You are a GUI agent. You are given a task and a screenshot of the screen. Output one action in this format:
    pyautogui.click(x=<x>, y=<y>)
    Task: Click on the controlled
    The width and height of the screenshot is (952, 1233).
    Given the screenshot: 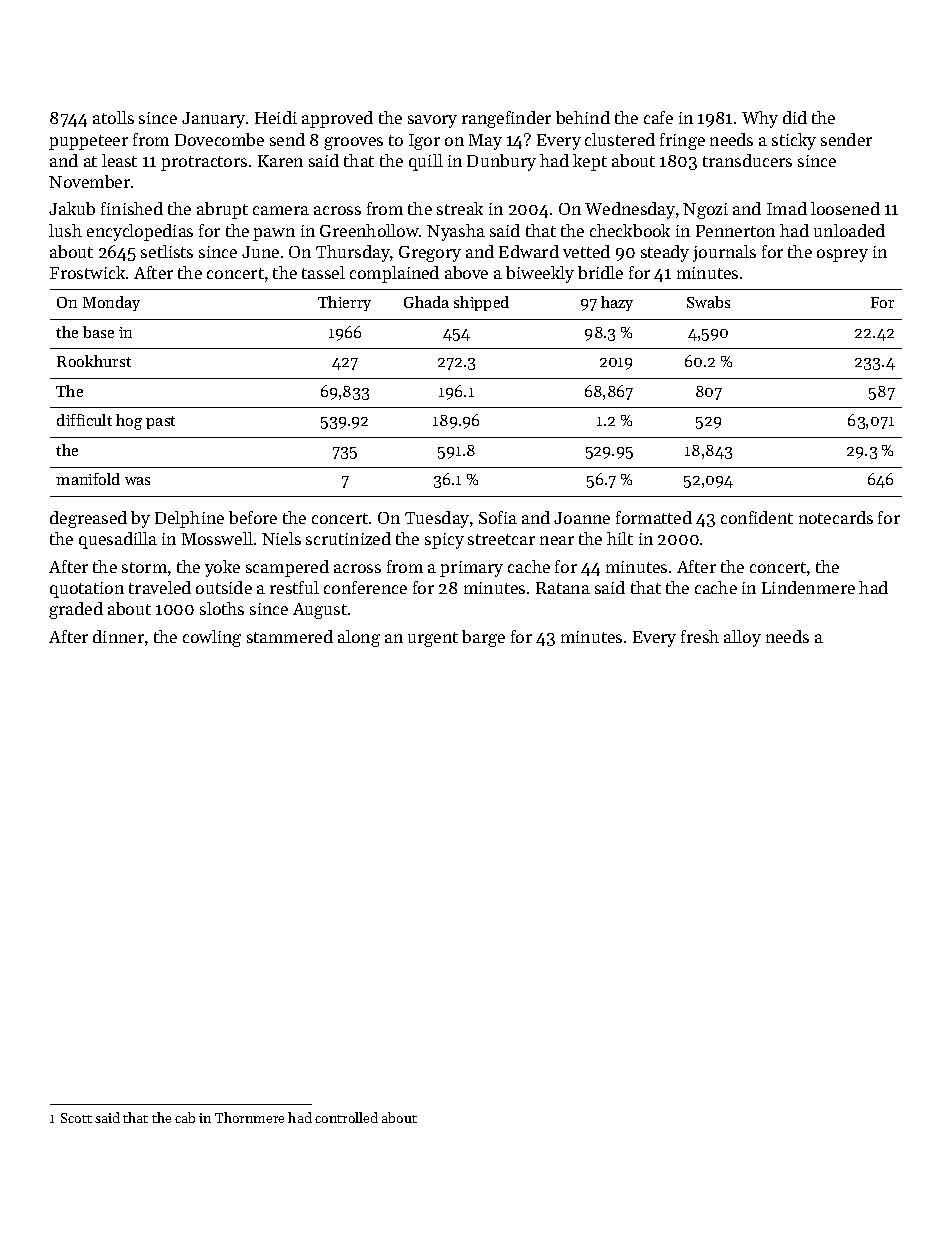 What is the action you would take?
    pyautogui.click(x=346, y=1117)
